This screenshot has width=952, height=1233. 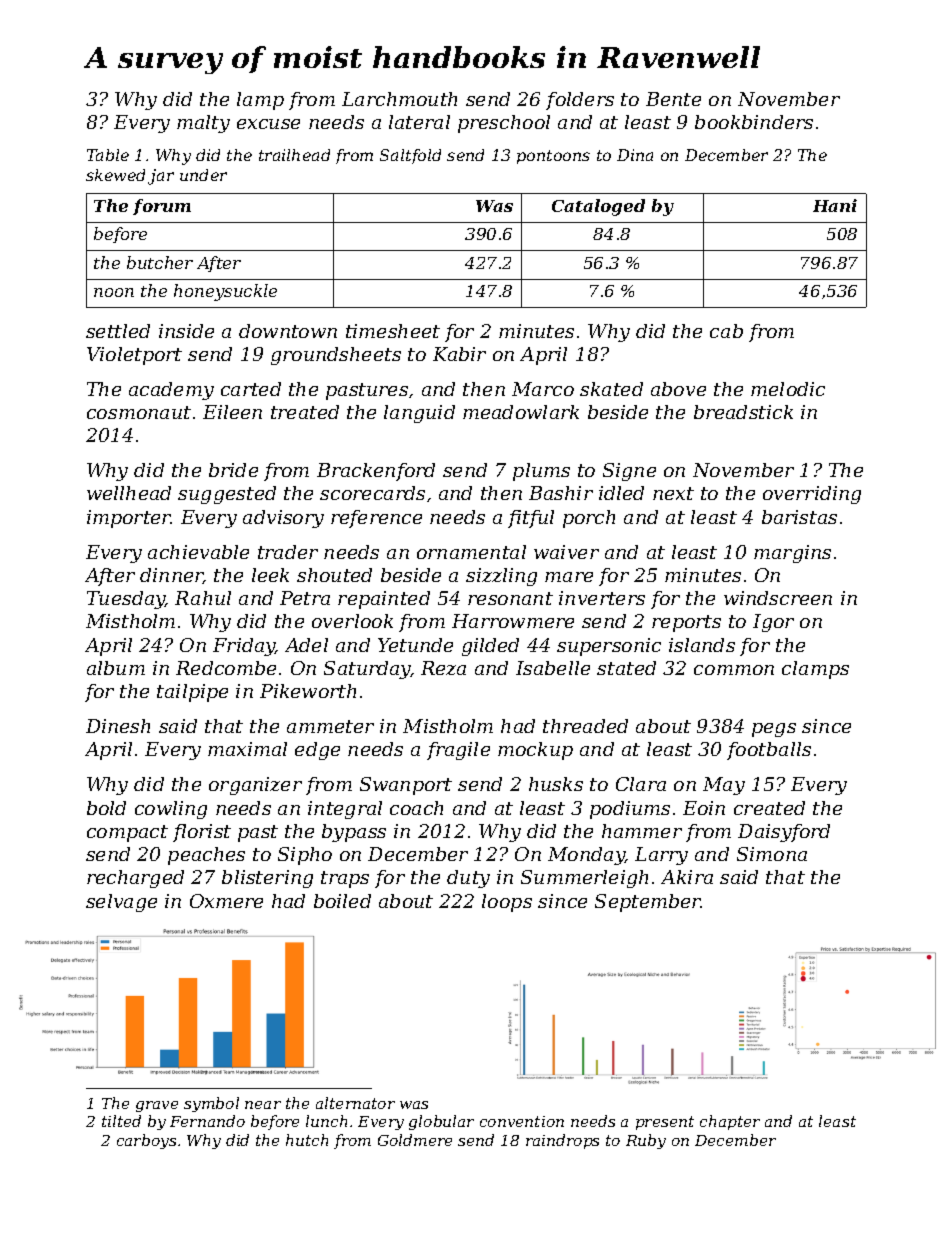 I want to click on overriding, so click(x=812, y=495).
